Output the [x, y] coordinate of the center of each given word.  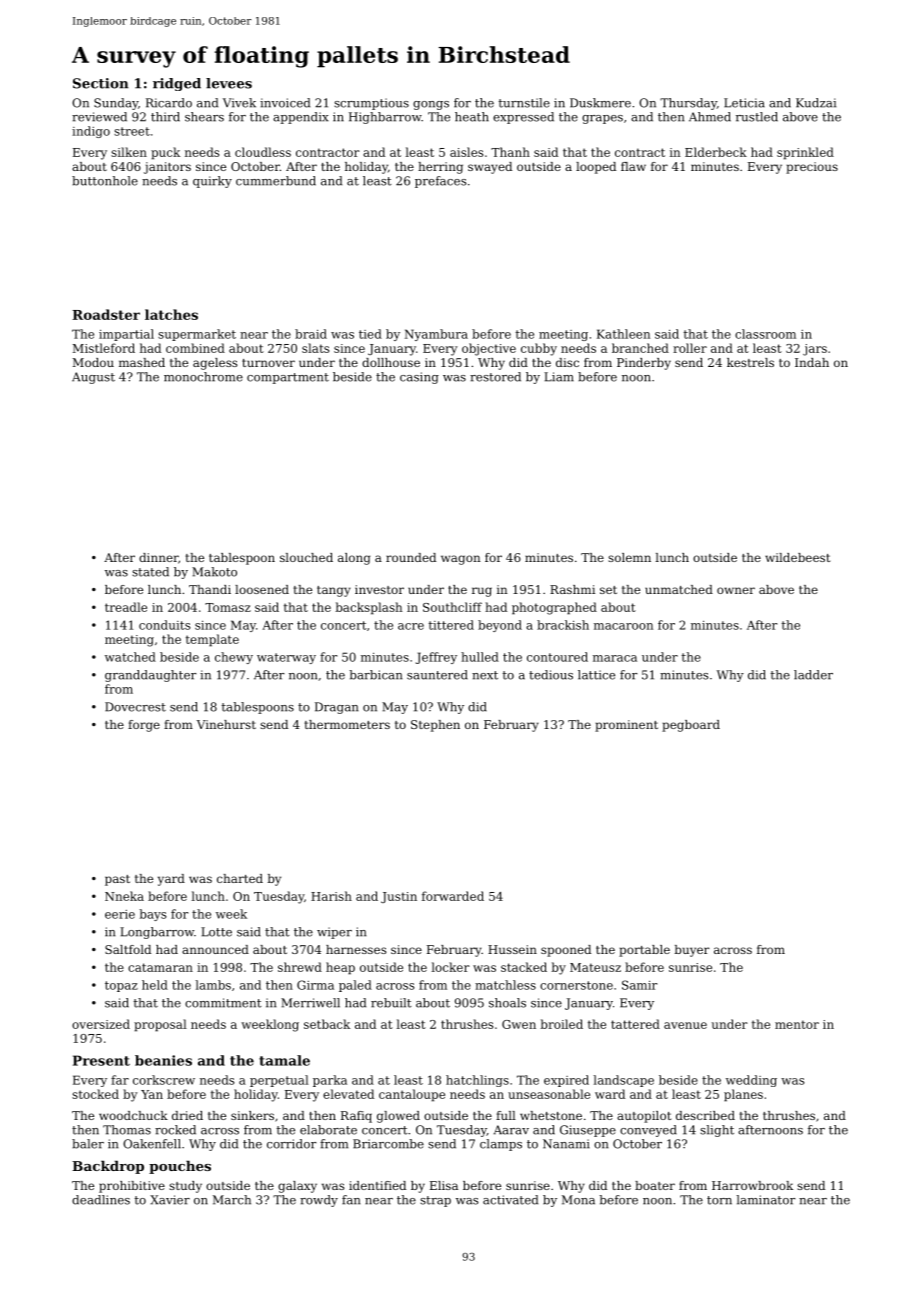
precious [812, 168]
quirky [212, 182]
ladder [813, 675]
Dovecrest [135, 707]
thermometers [347, 724]
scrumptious [371, 104]
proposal [160, 1025]
